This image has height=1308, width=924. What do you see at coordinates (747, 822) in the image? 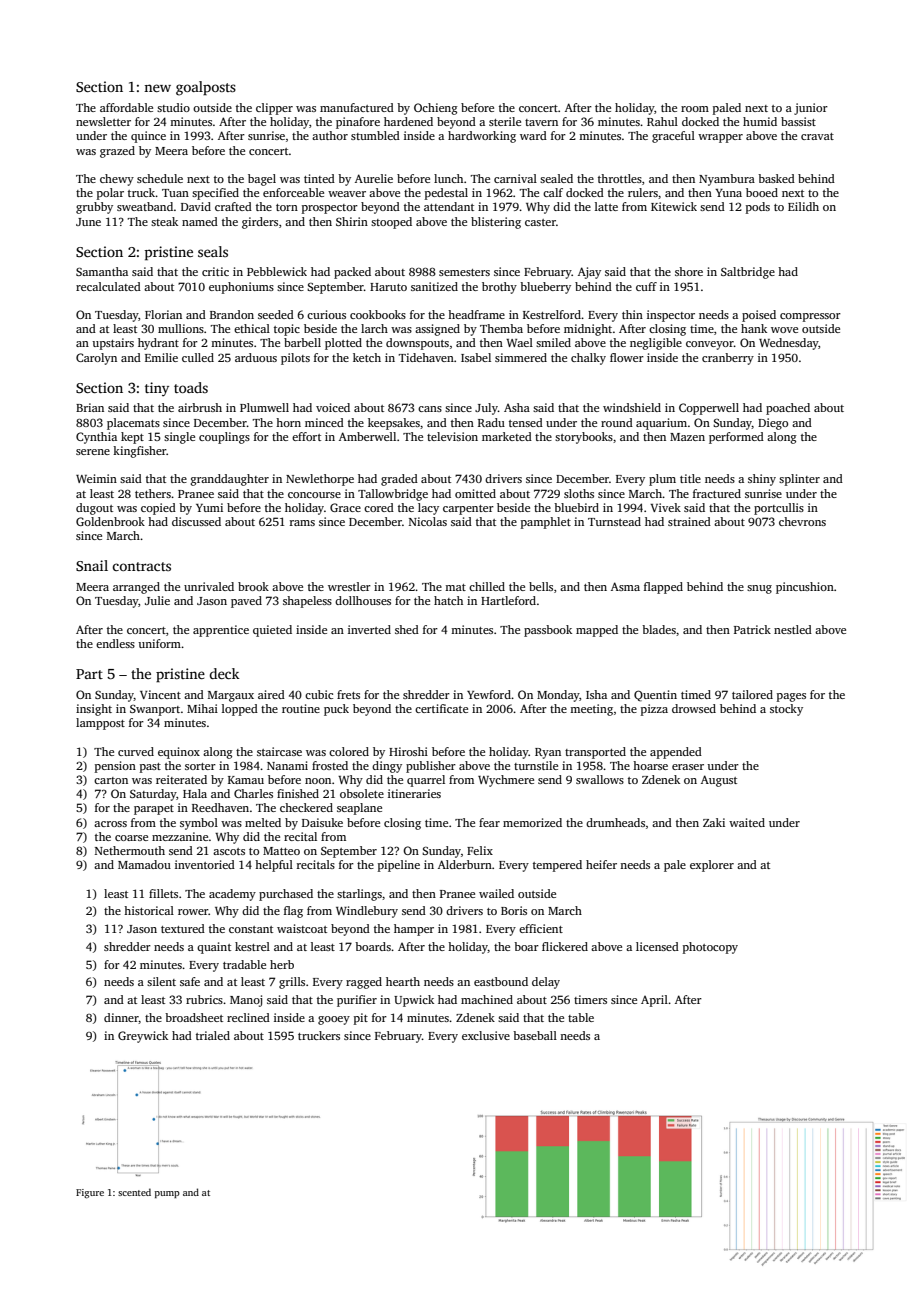
I see `waited` at bounding box center [747, 822].
